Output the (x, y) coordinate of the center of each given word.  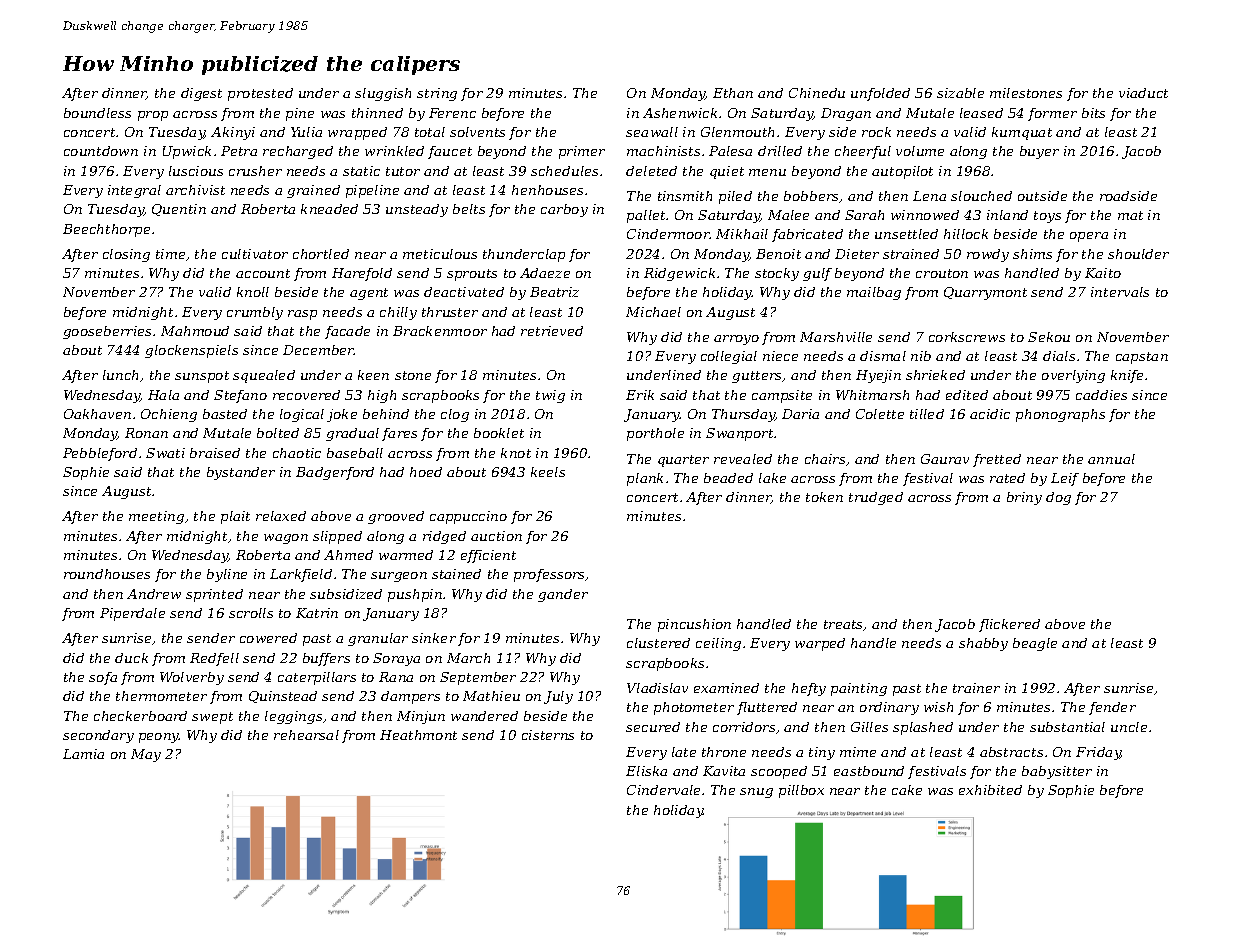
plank (645, 479)
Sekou (1049, 337)
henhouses (547, 190)
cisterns (548, 735)
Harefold (362, 274)
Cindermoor (668, 234)
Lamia (83, 754)
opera (1089, 237)
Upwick (187, 152)
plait (235, 517)
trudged (876, 498)
